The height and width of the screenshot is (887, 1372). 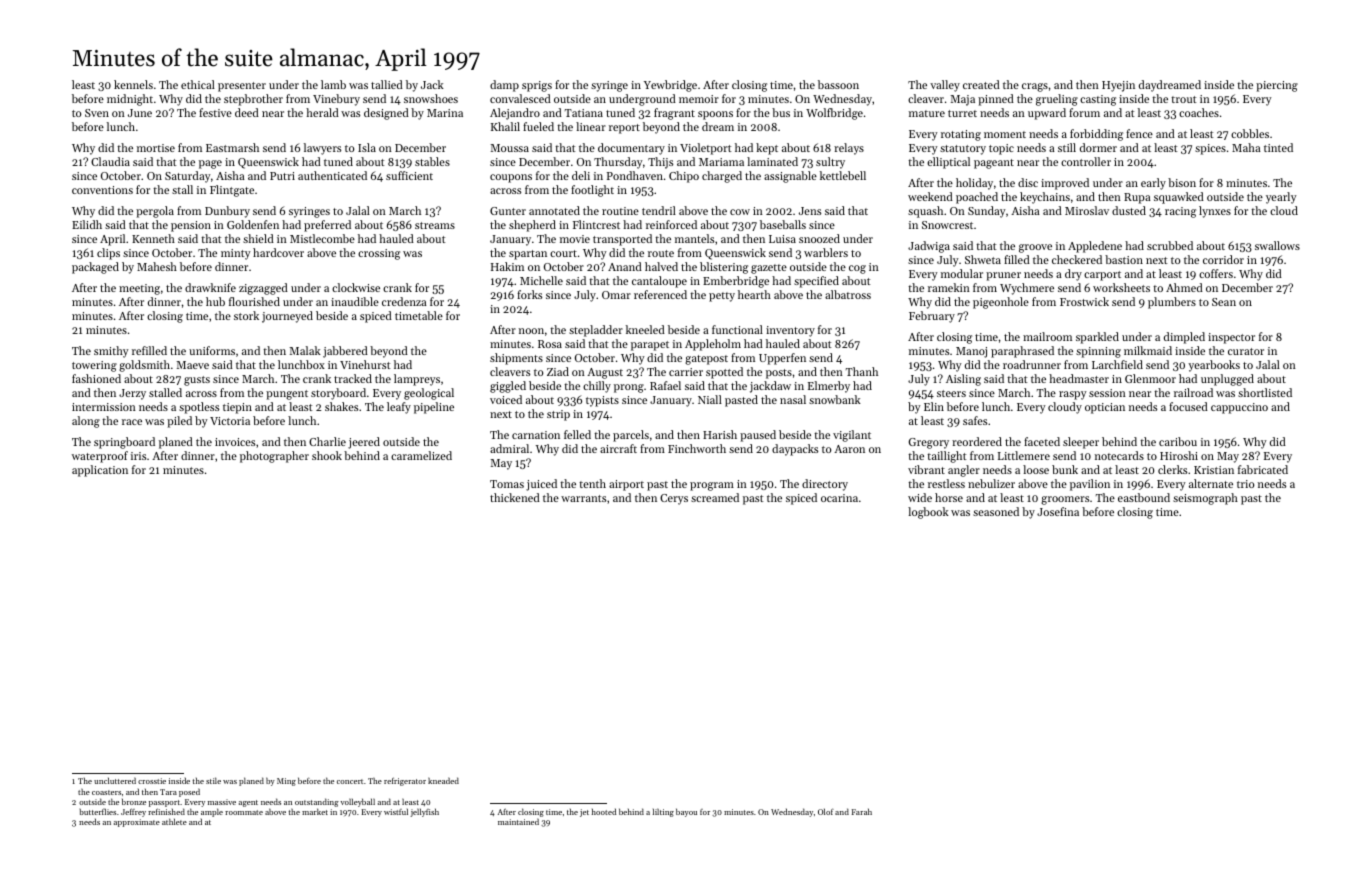 I want to click on Olof, so click(x=826, y=811).
